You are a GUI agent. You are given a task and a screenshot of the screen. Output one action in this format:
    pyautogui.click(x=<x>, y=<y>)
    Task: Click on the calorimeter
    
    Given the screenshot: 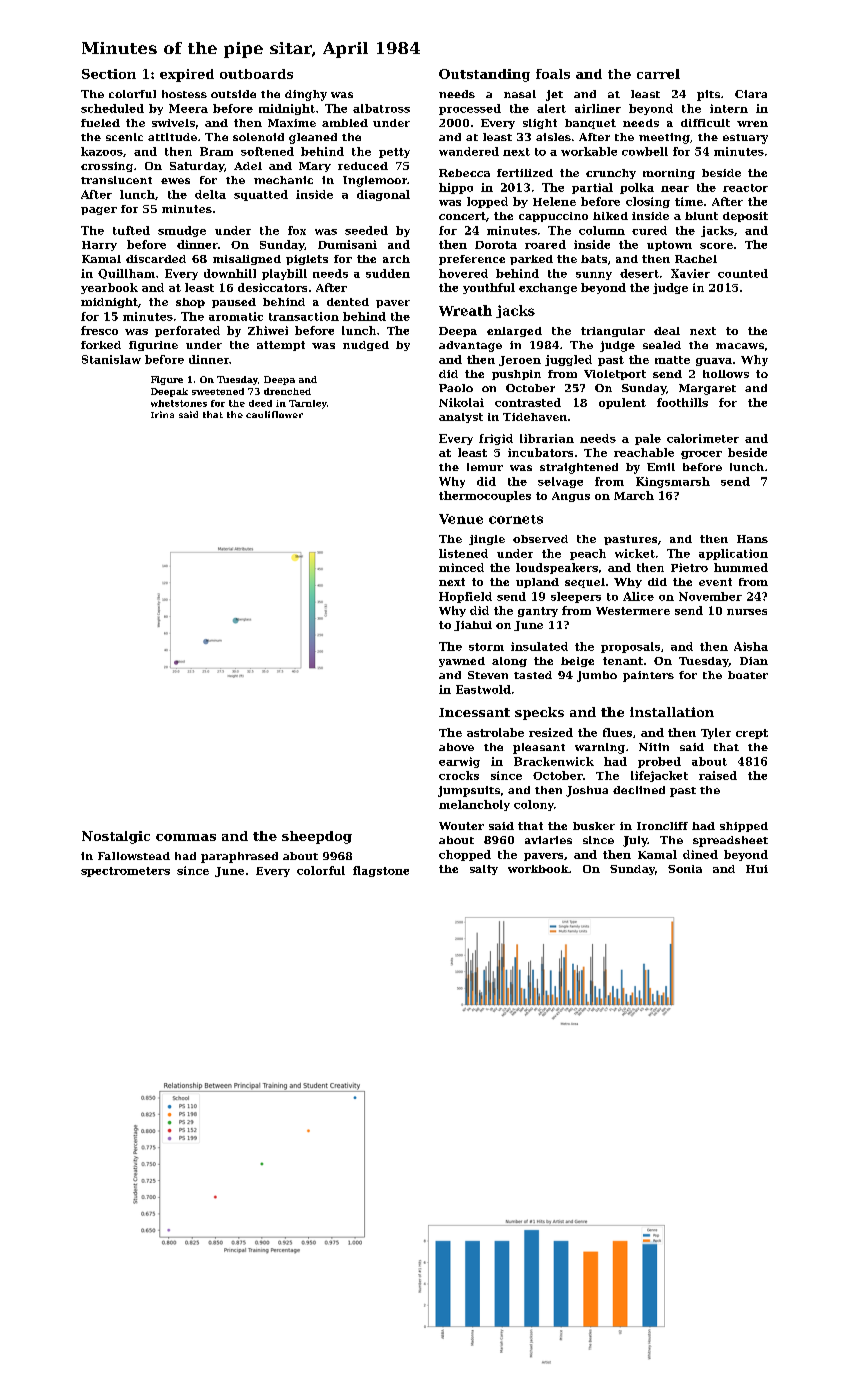 What is the action you would take?
    pyautogui.click(x=703, y=438)
